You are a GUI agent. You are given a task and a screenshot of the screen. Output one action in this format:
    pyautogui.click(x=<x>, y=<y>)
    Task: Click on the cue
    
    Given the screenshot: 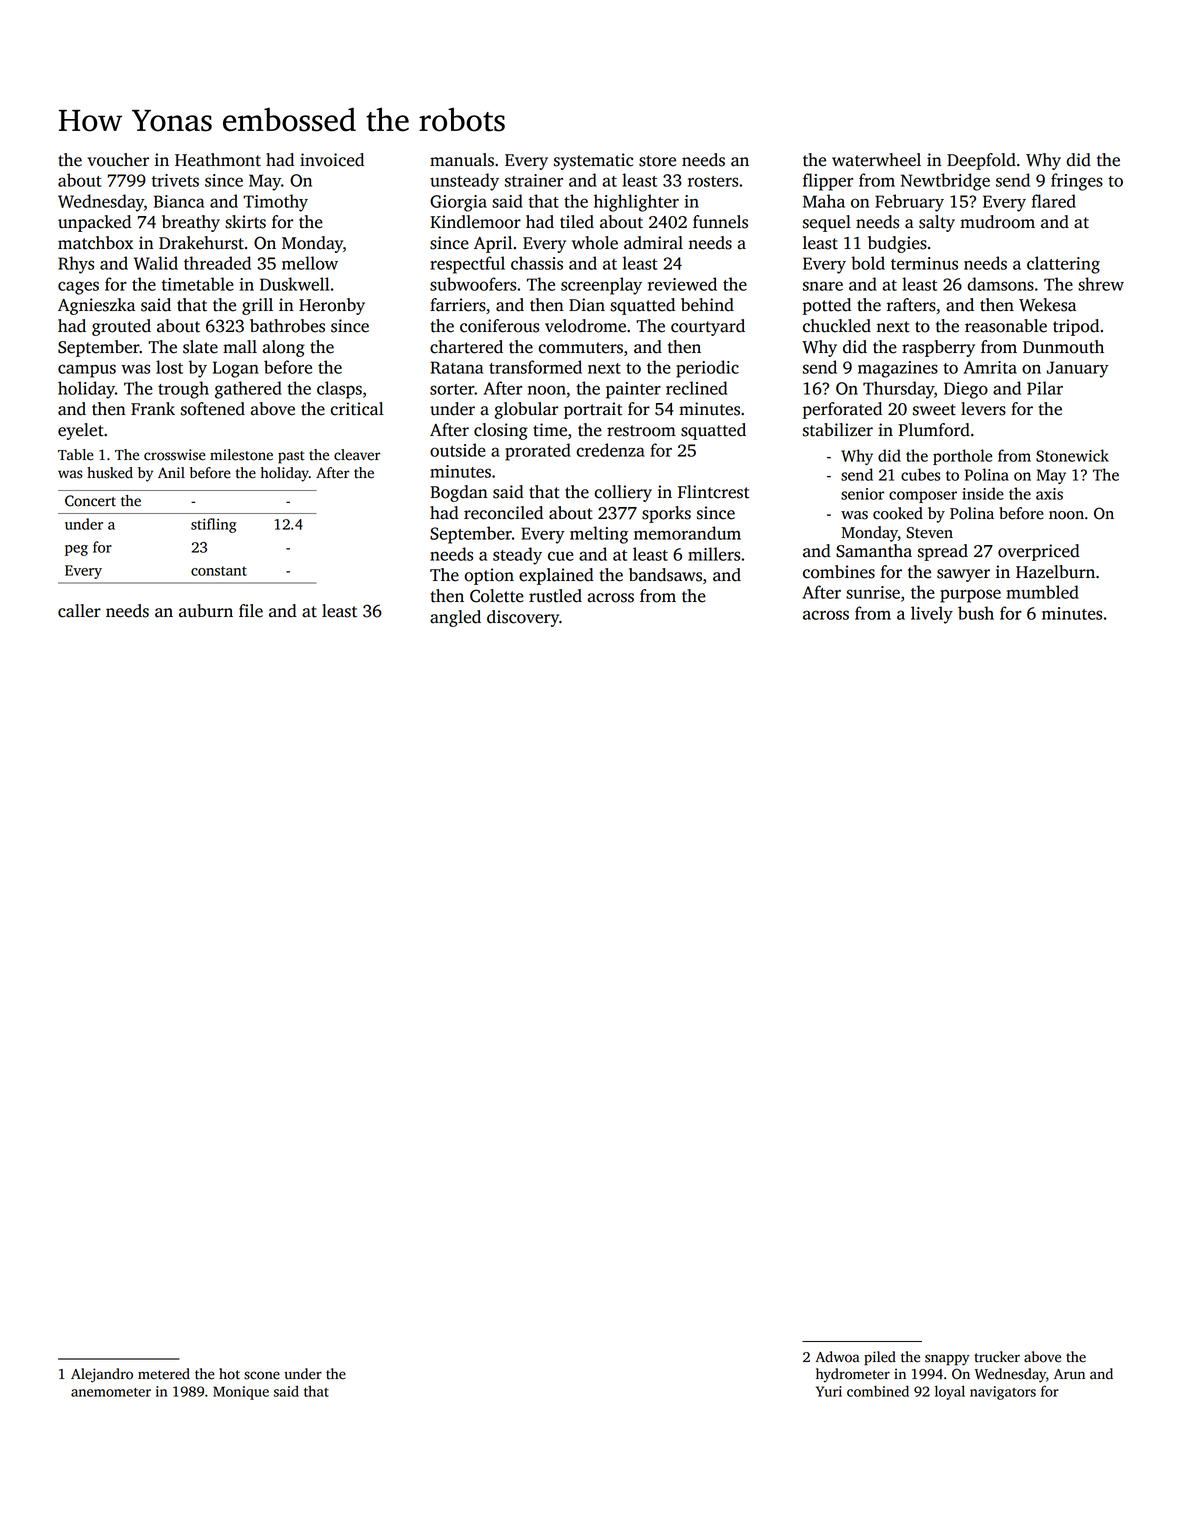 What is the action you would take?
    pyautogui.click(x=561, y=556)
